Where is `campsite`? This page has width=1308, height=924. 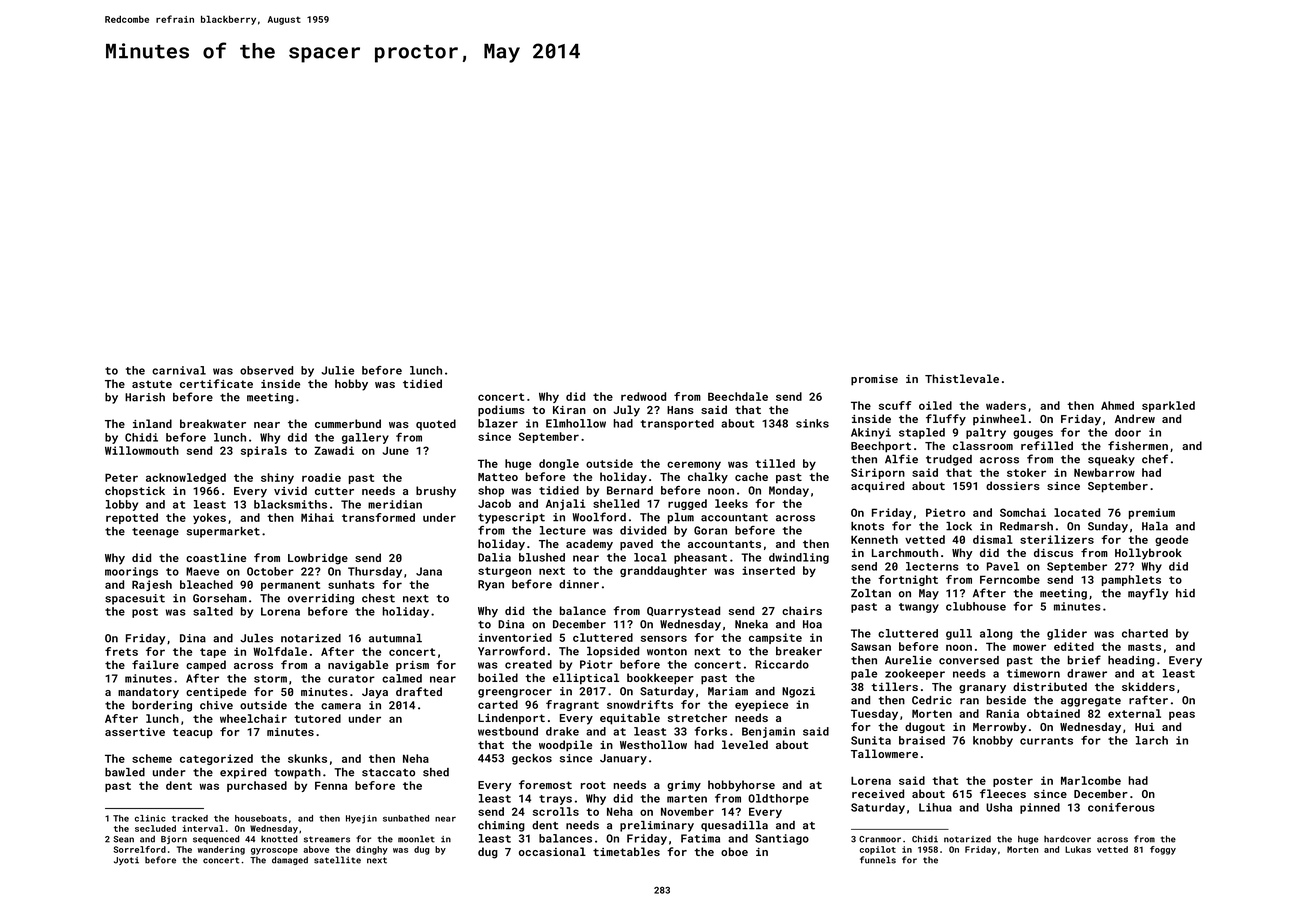
campsite is located at coordinates (775, 638).
